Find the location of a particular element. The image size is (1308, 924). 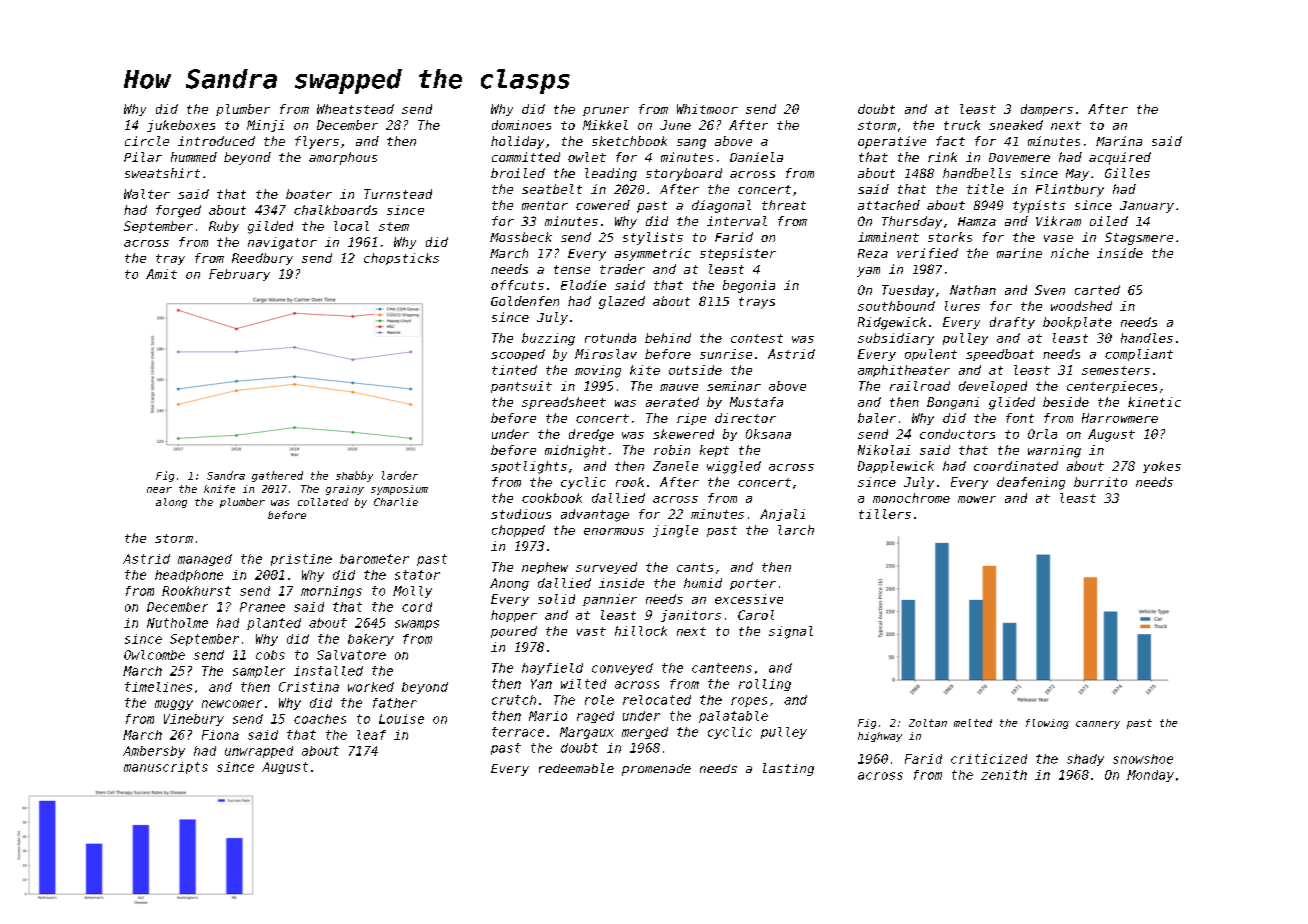

newcomer is located at coordinates (232, 704).
